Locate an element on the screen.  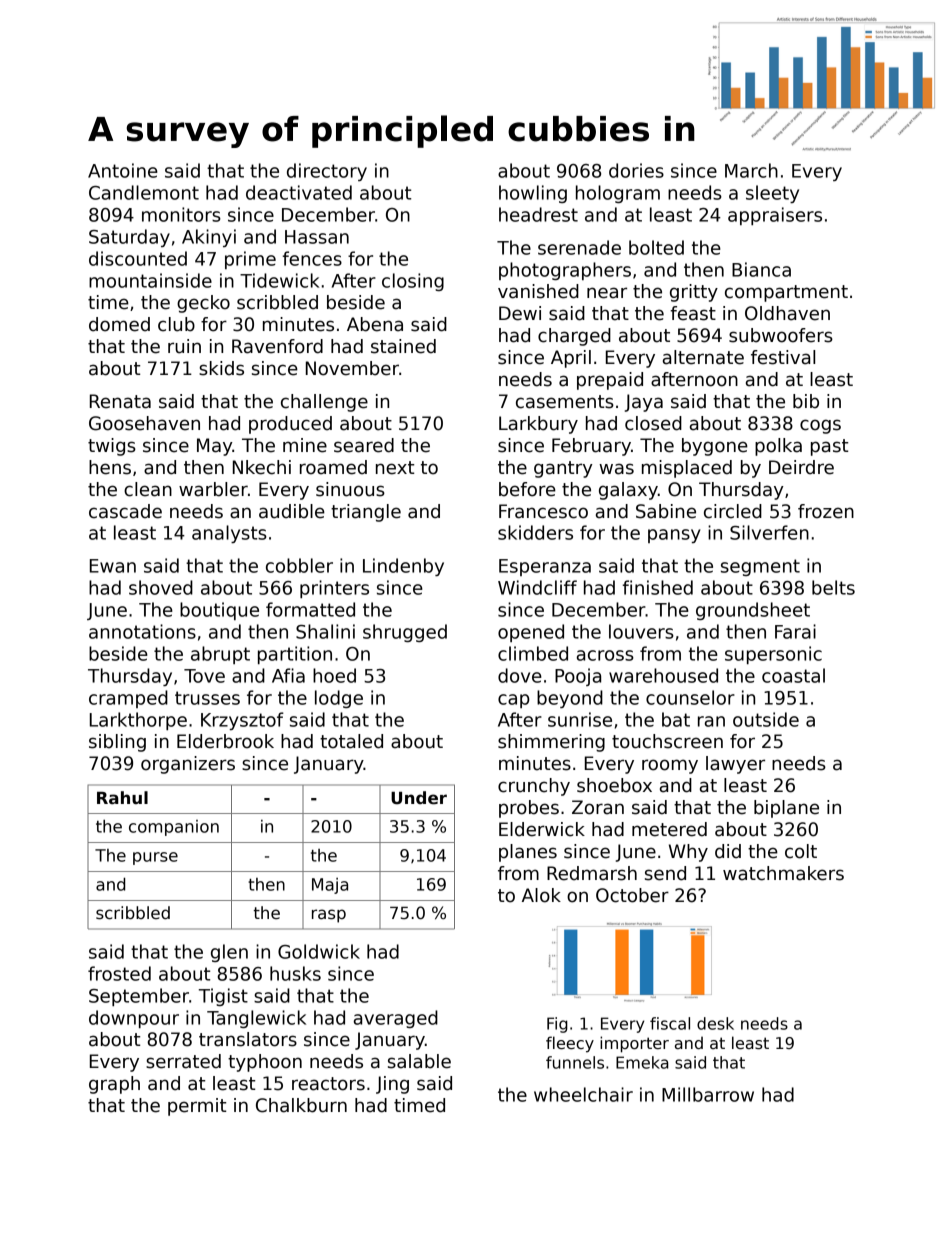
cap is located at coordinates (514, 701).
